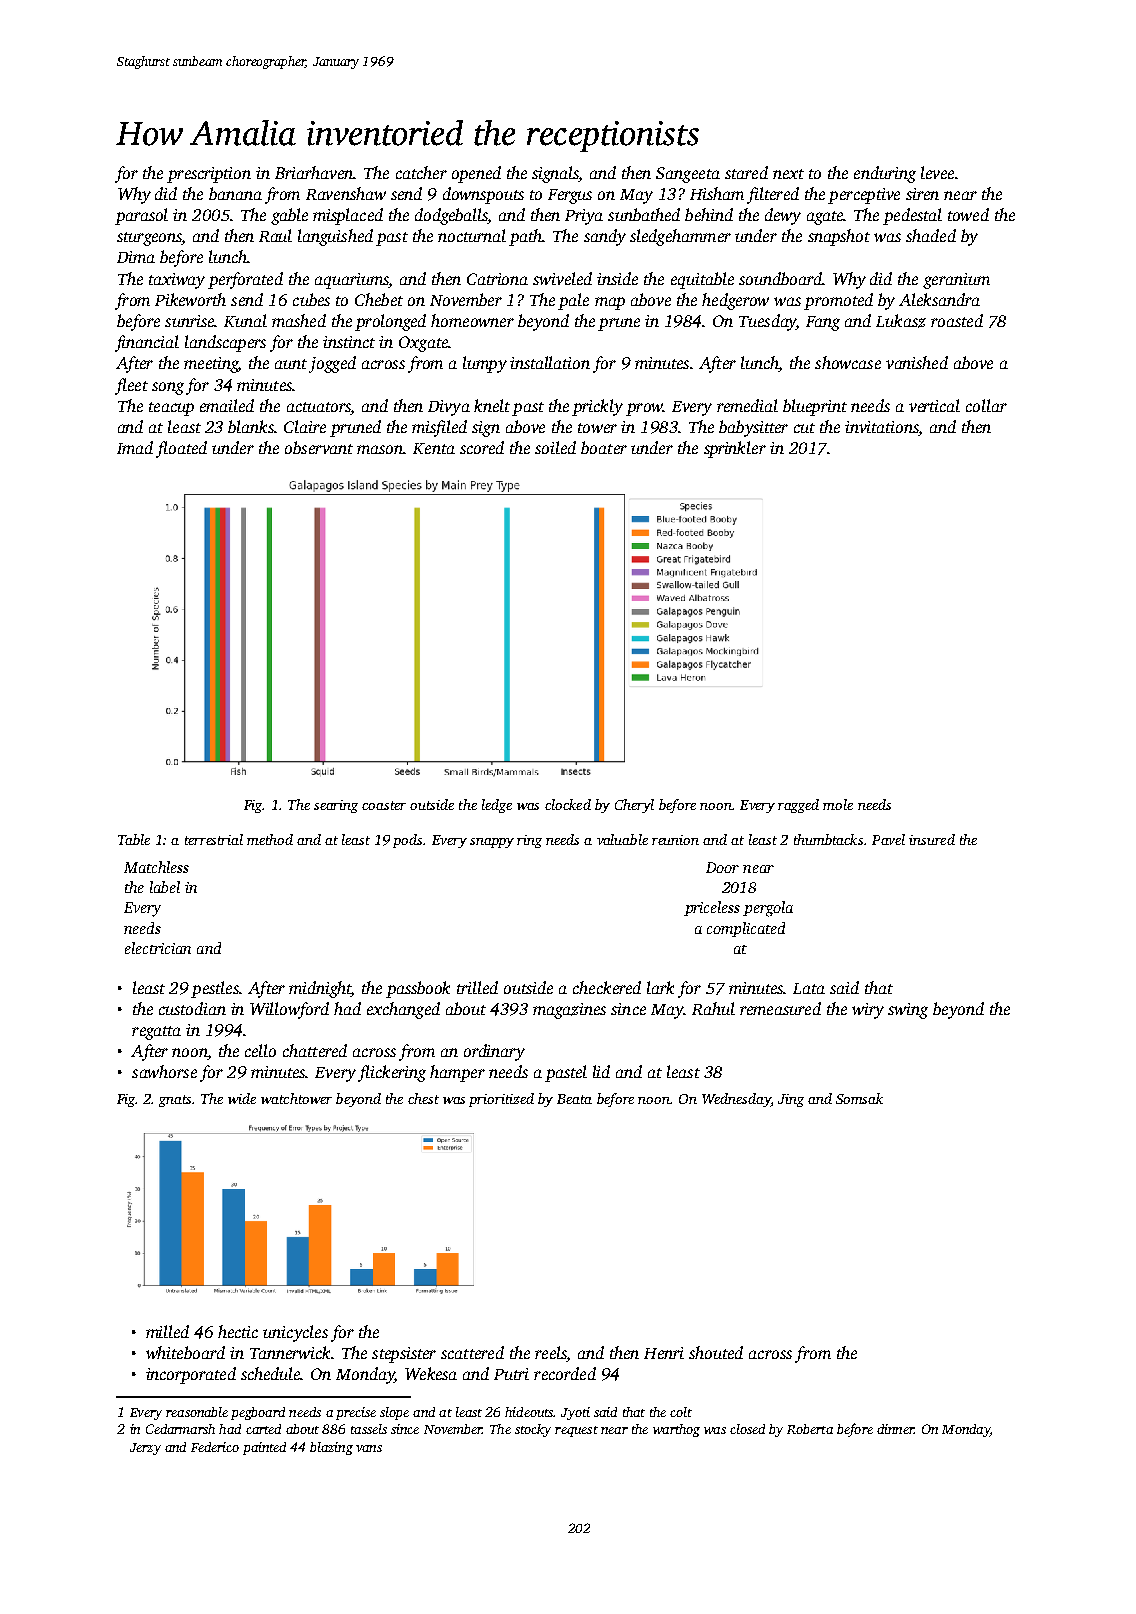 The image size is (1136, 1614). I want to click on exchanged, so click(403, 1010).
